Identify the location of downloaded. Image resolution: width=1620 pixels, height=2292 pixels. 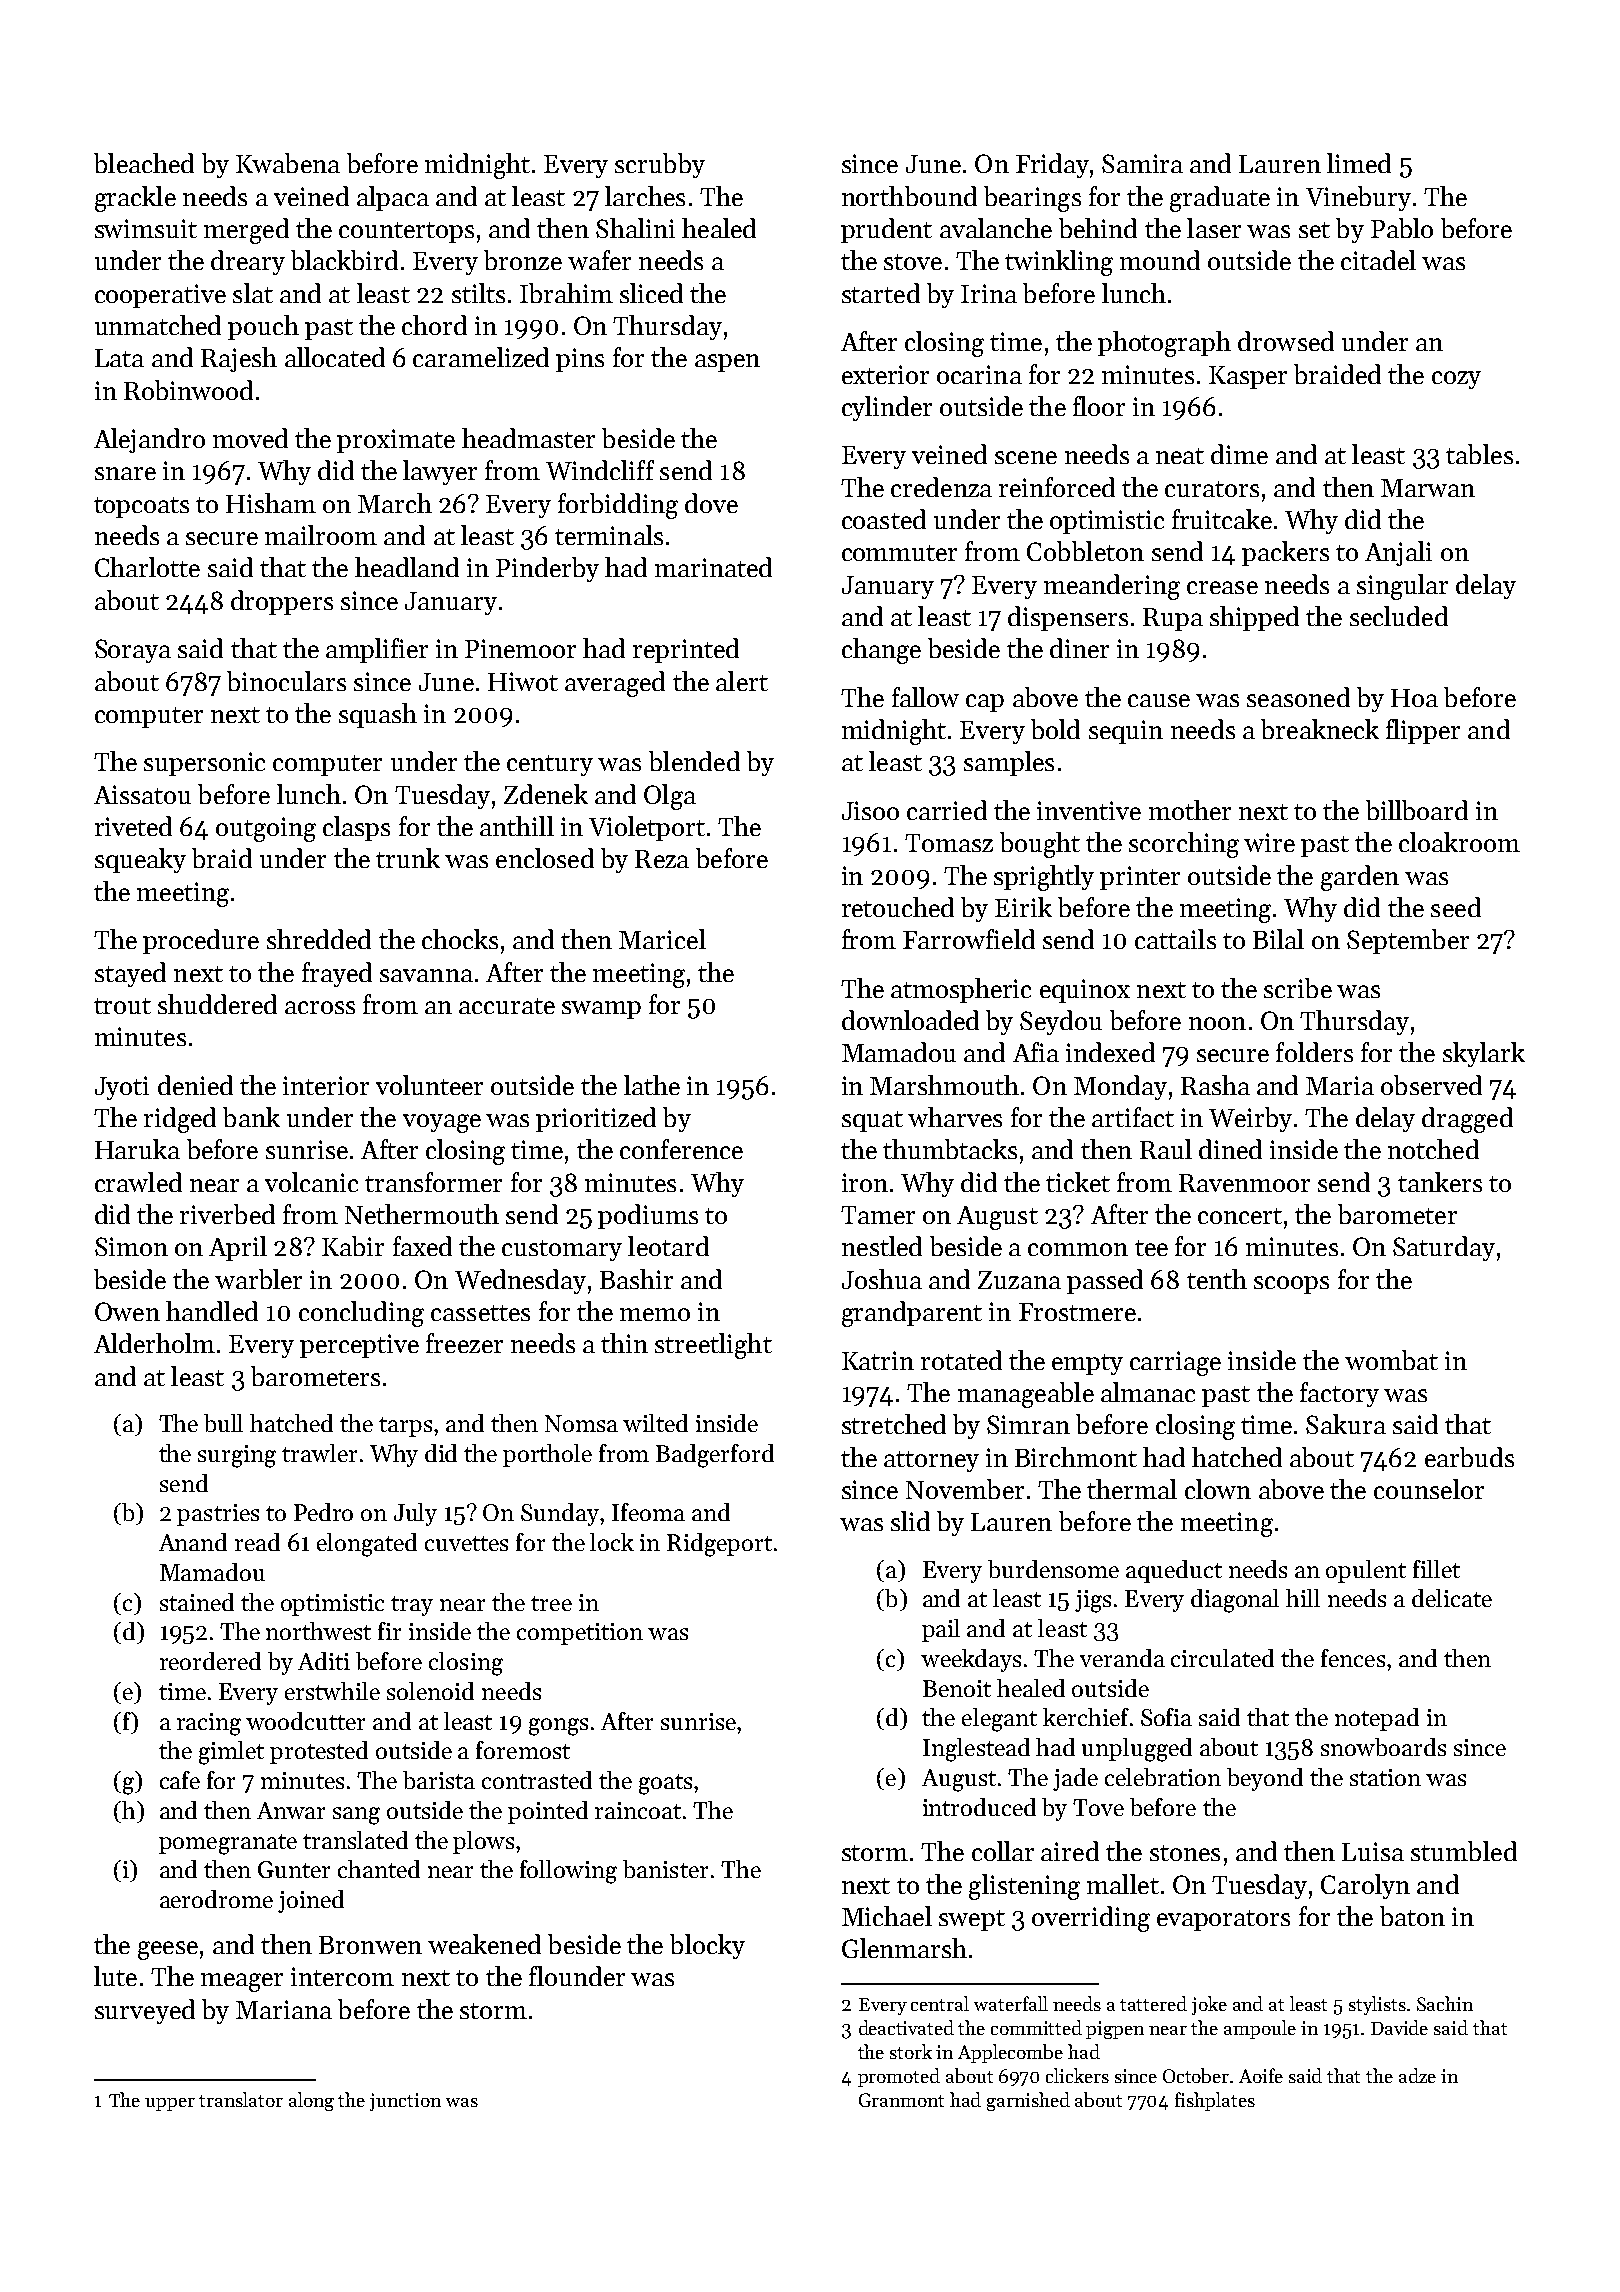
(910, 1020).
